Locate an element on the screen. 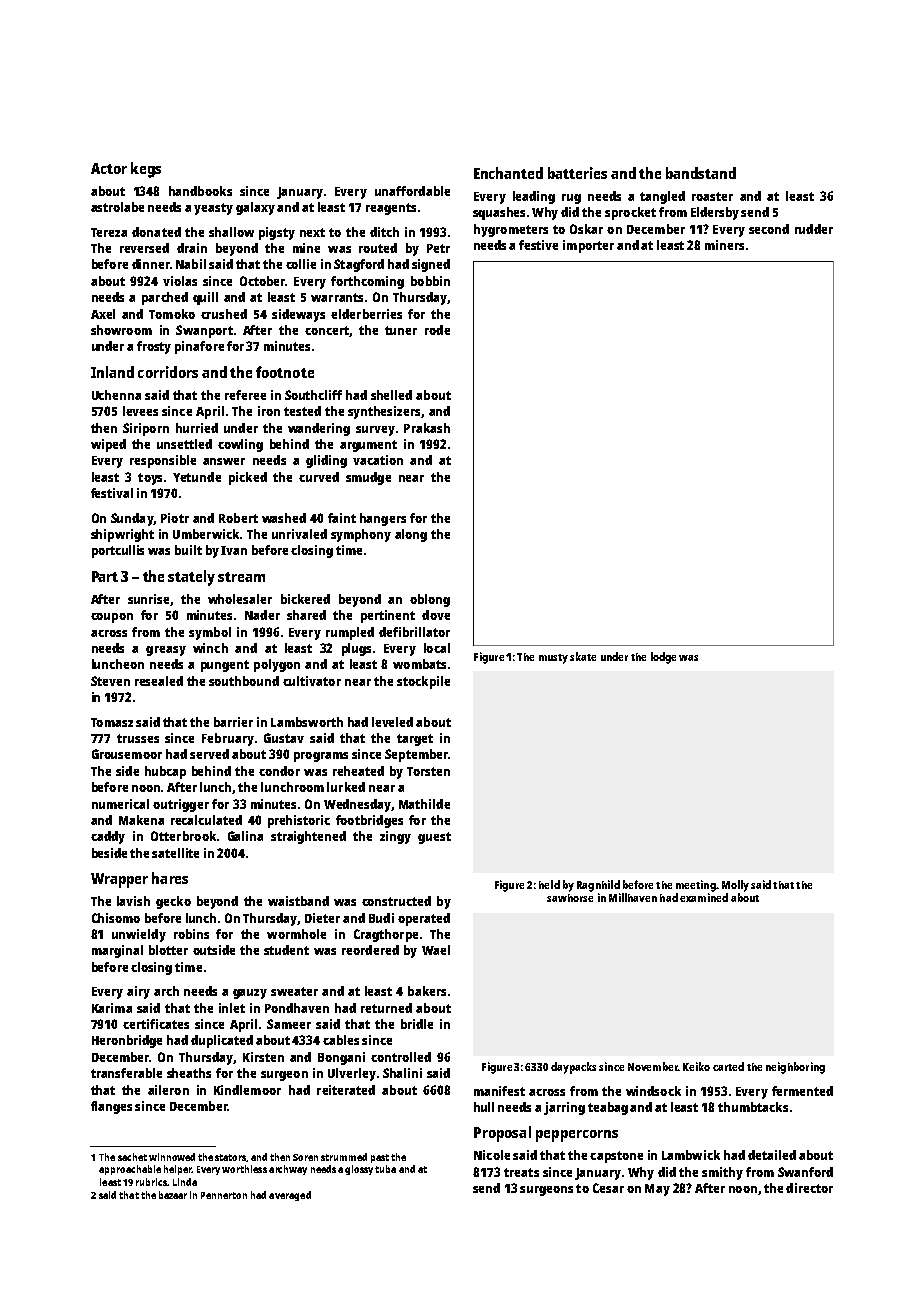 This screenshot has width=924, height=1308. violas is located at coordinates (180, 281).
